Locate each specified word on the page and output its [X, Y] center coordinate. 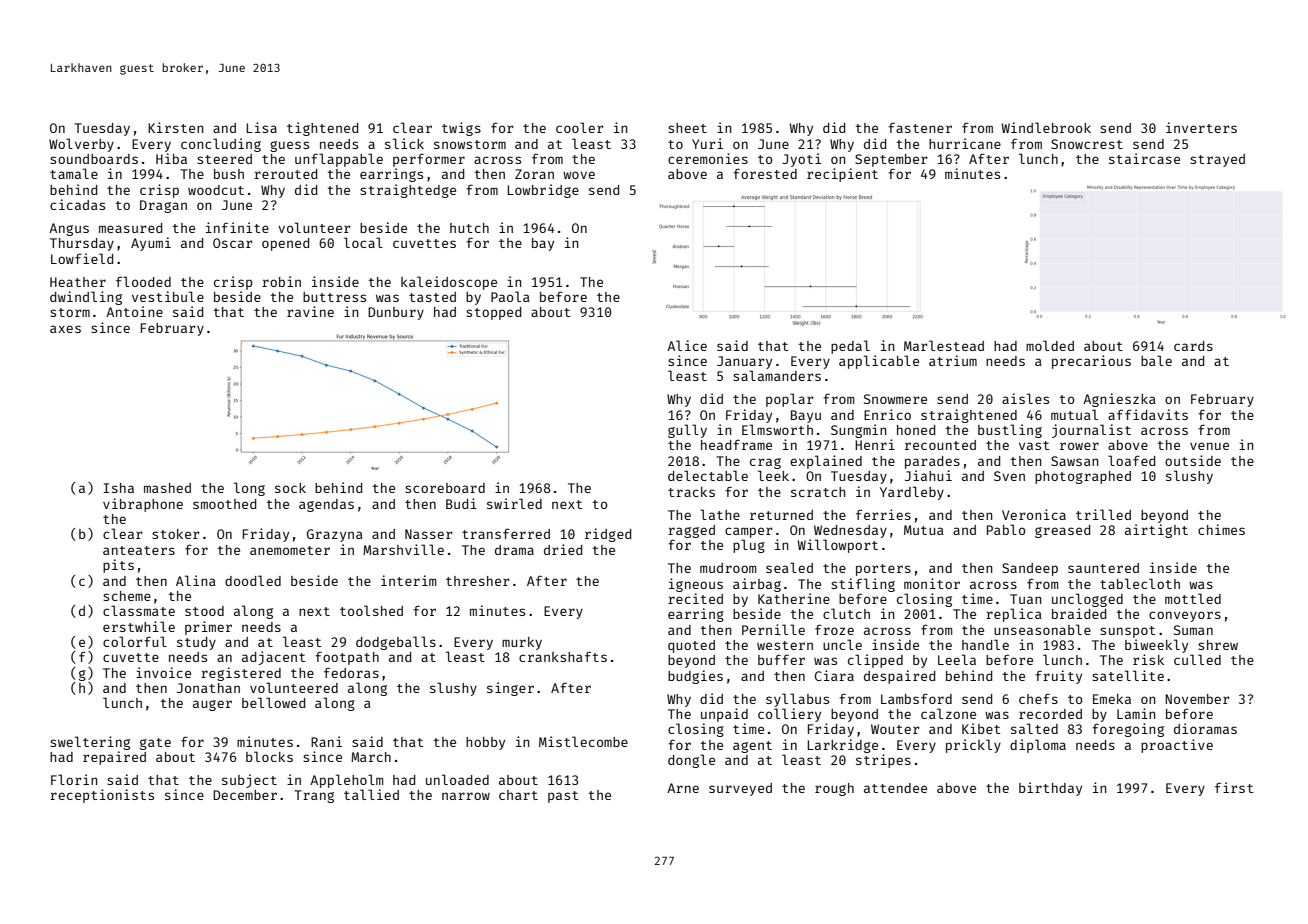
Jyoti [801, 160]
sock [290, 488]
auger [212, 705]
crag [765, 463]
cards [1193, 346]
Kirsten [175, 127]
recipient [842, 175]
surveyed [740, 789]
